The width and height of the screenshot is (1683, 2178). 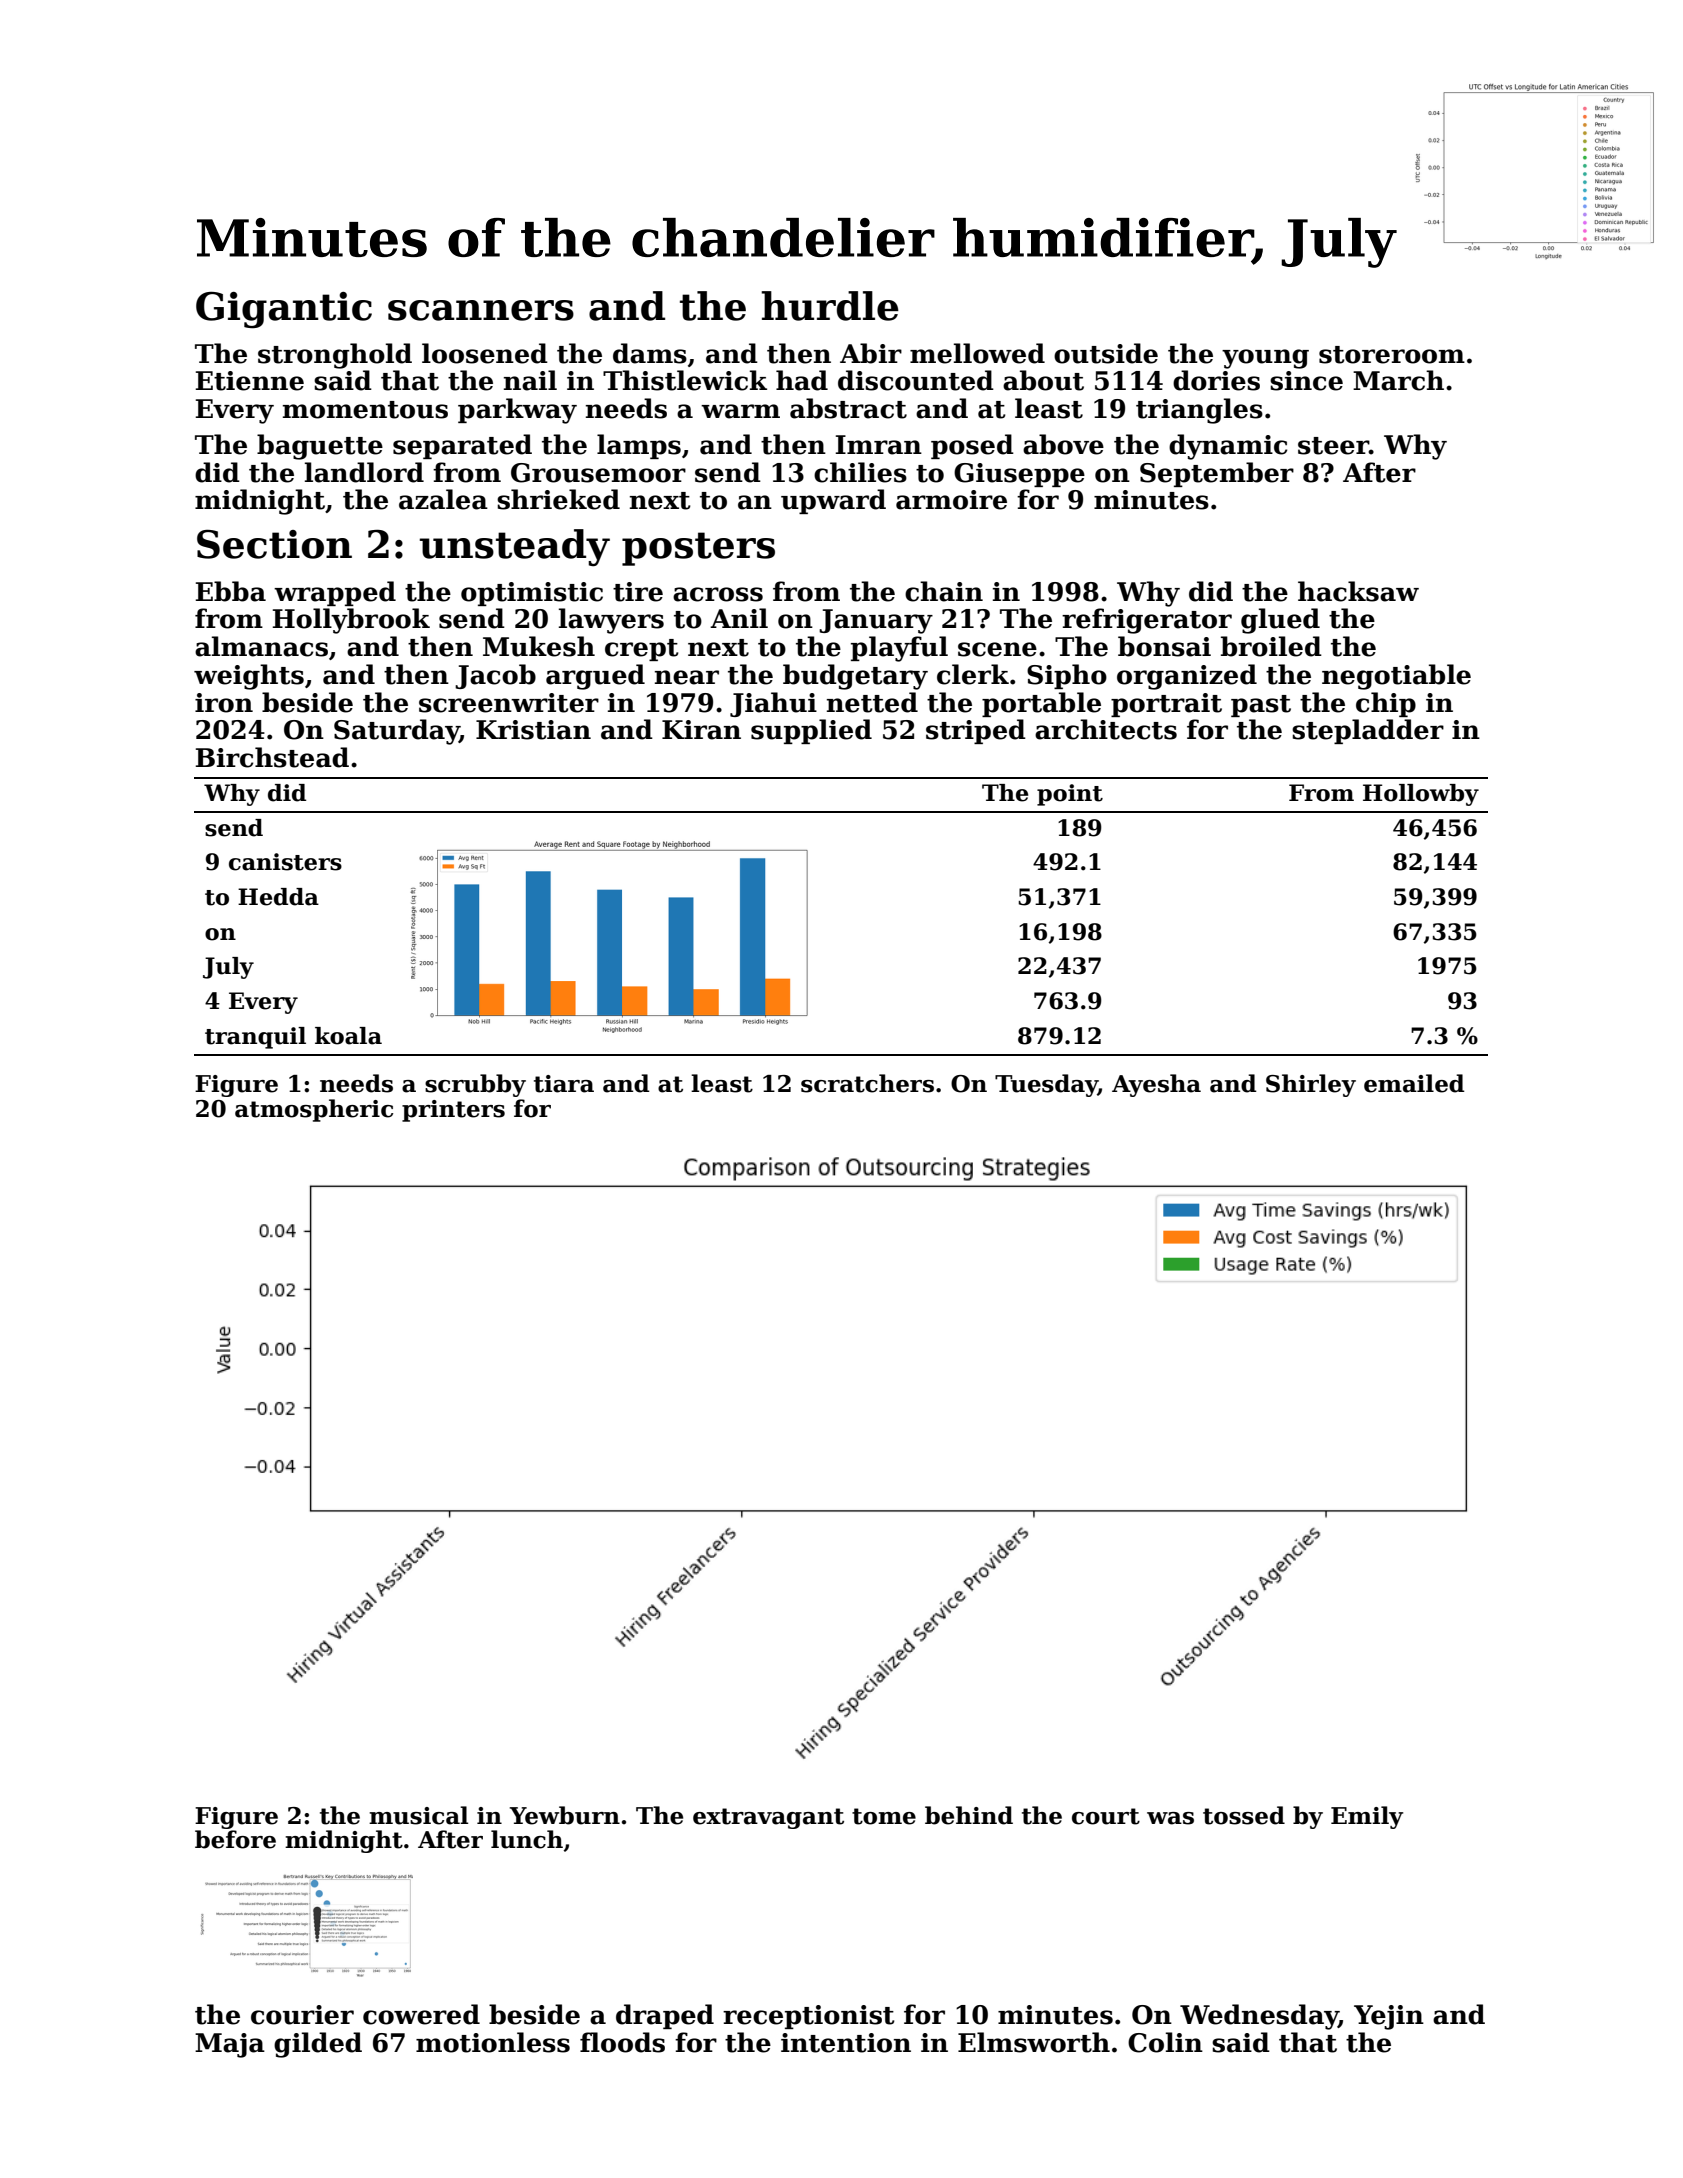 What do you see at coordinates (527, 1839) in the screenshot?
I see `lunch` at bounding box center [527, 1839].
